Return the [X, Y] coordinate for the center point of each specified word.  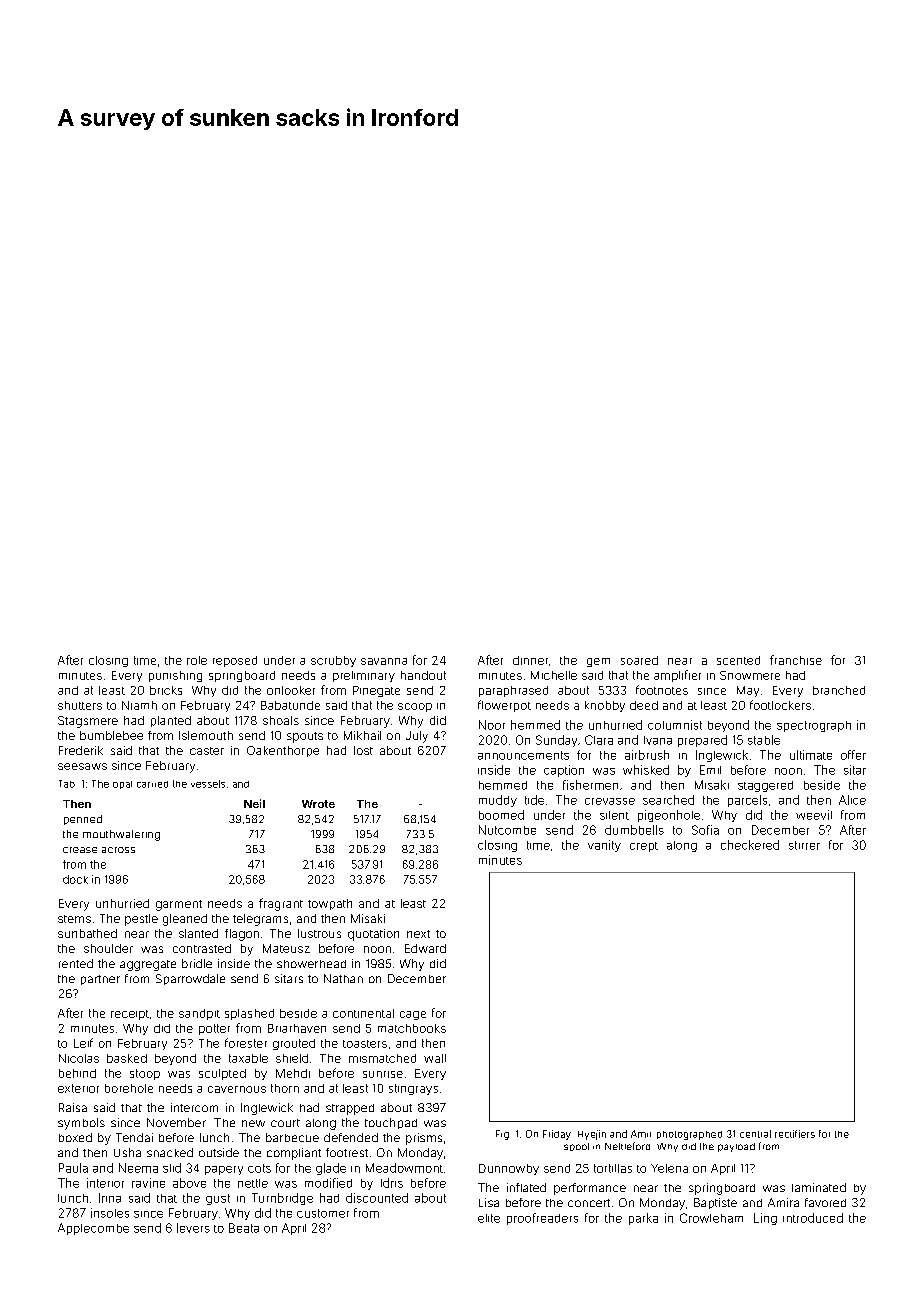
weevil [814, 815]
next [418, 934]
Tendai [134, 1137]
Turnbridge [282, 1199]
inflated [526, 1187]
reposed [235, 661]
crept [644, 847]
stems [74, 919]
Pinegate [376, 691]
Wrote [318, 804]
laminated [819, 1187]
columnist [675, 725]
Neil [254, 803]
